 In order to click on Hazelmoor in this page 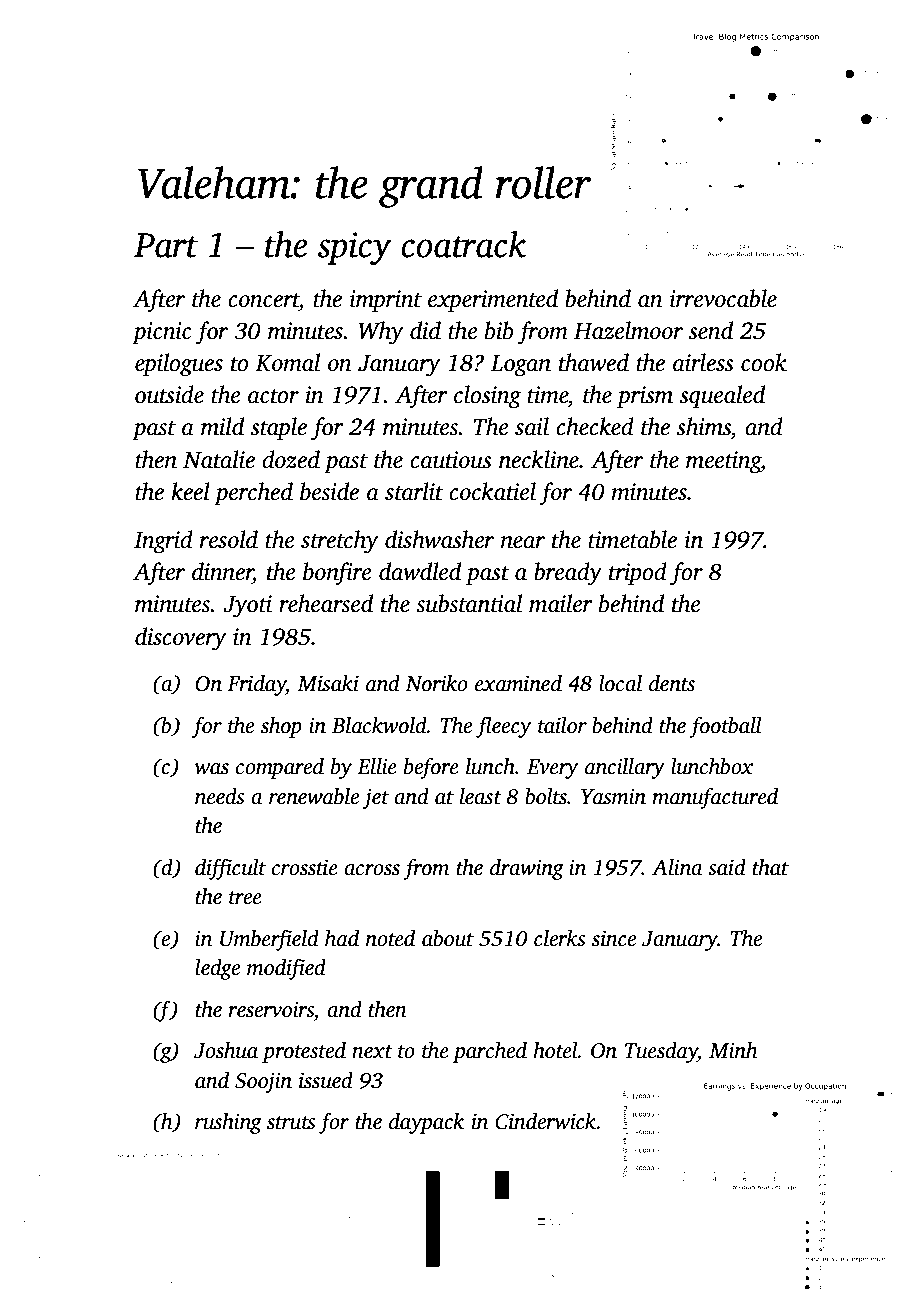, I will do `click(628, 330)`.
